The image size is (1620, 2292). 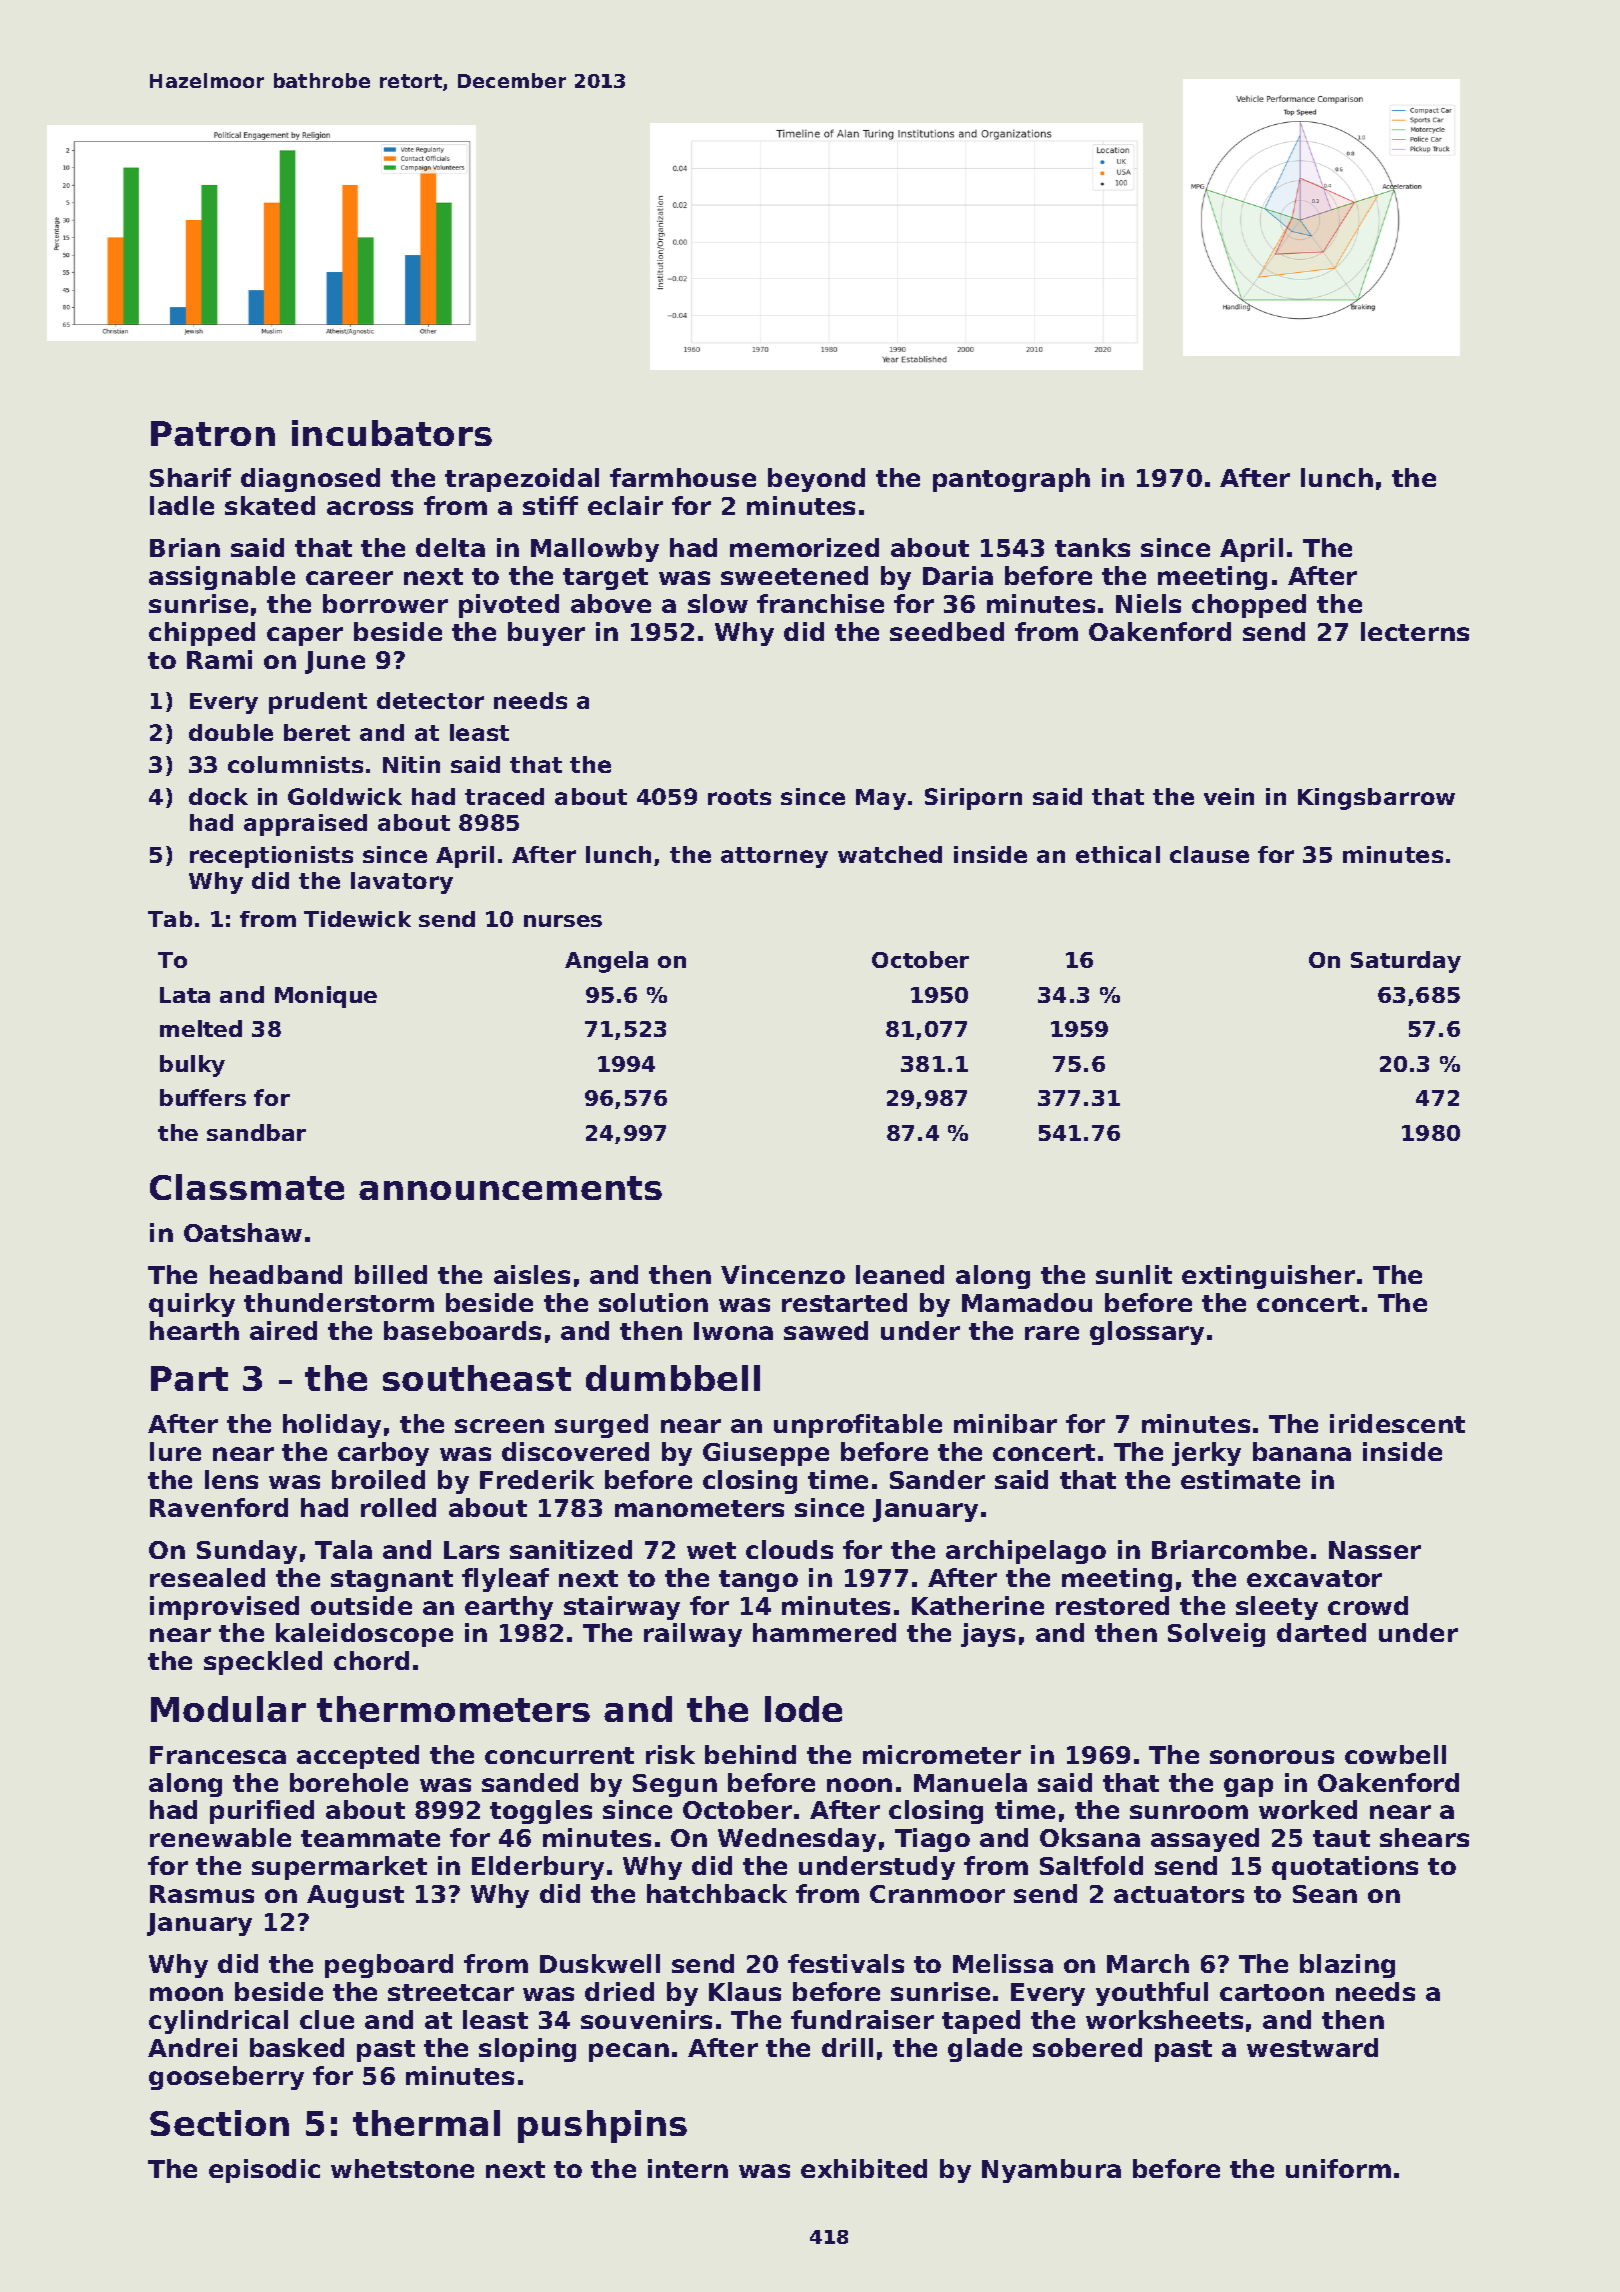 I want to click on Vincenzo, so click(x=783, y=1274).
